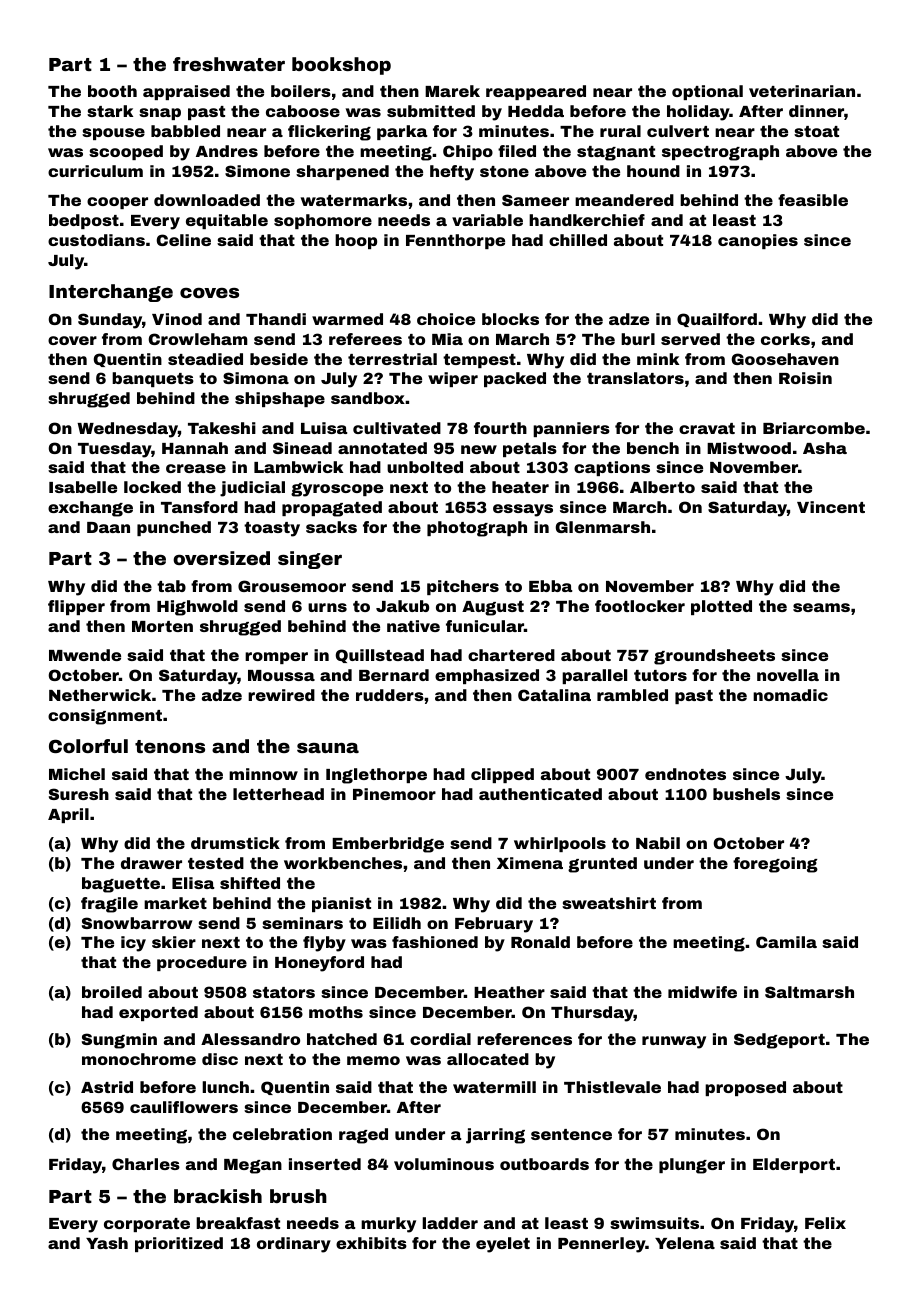  Describe the element at coordinates (119, 1041) in the image. I see `Sungmin` at that location.
